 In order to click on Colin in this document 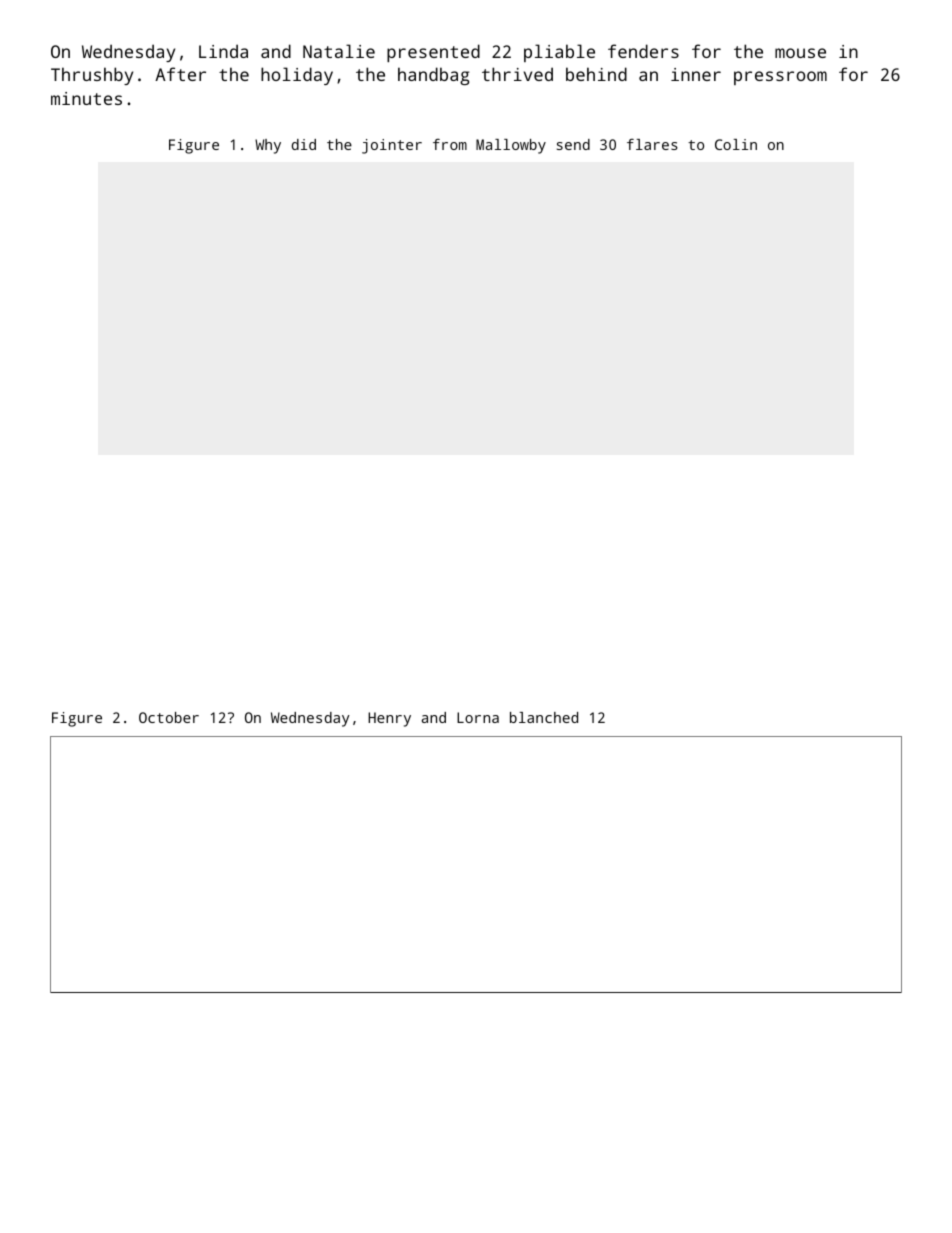, I will do `click(736, 144)`.
